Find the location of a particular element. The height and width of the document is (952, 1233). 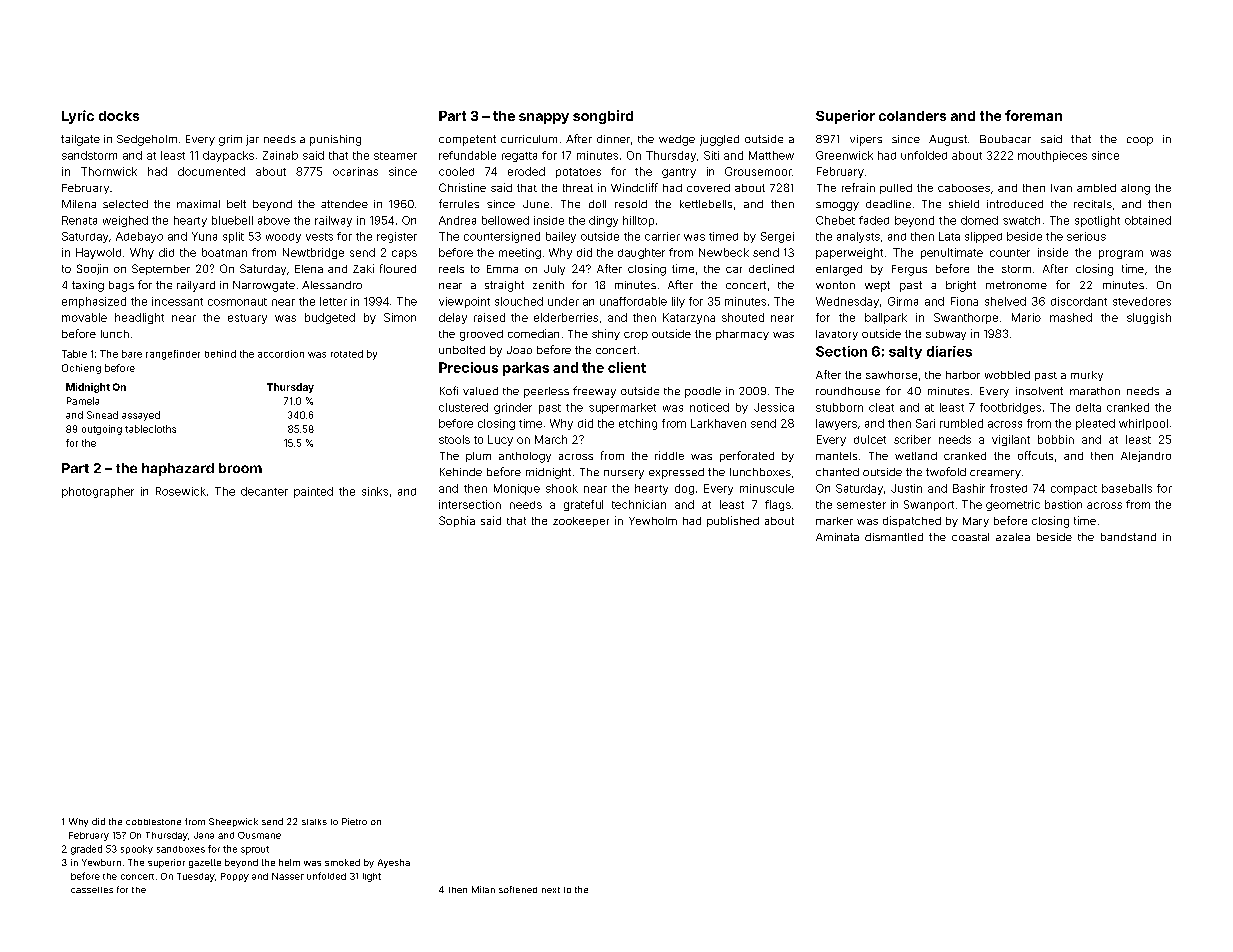

bandstand is located at coordinates (1128, 537).
